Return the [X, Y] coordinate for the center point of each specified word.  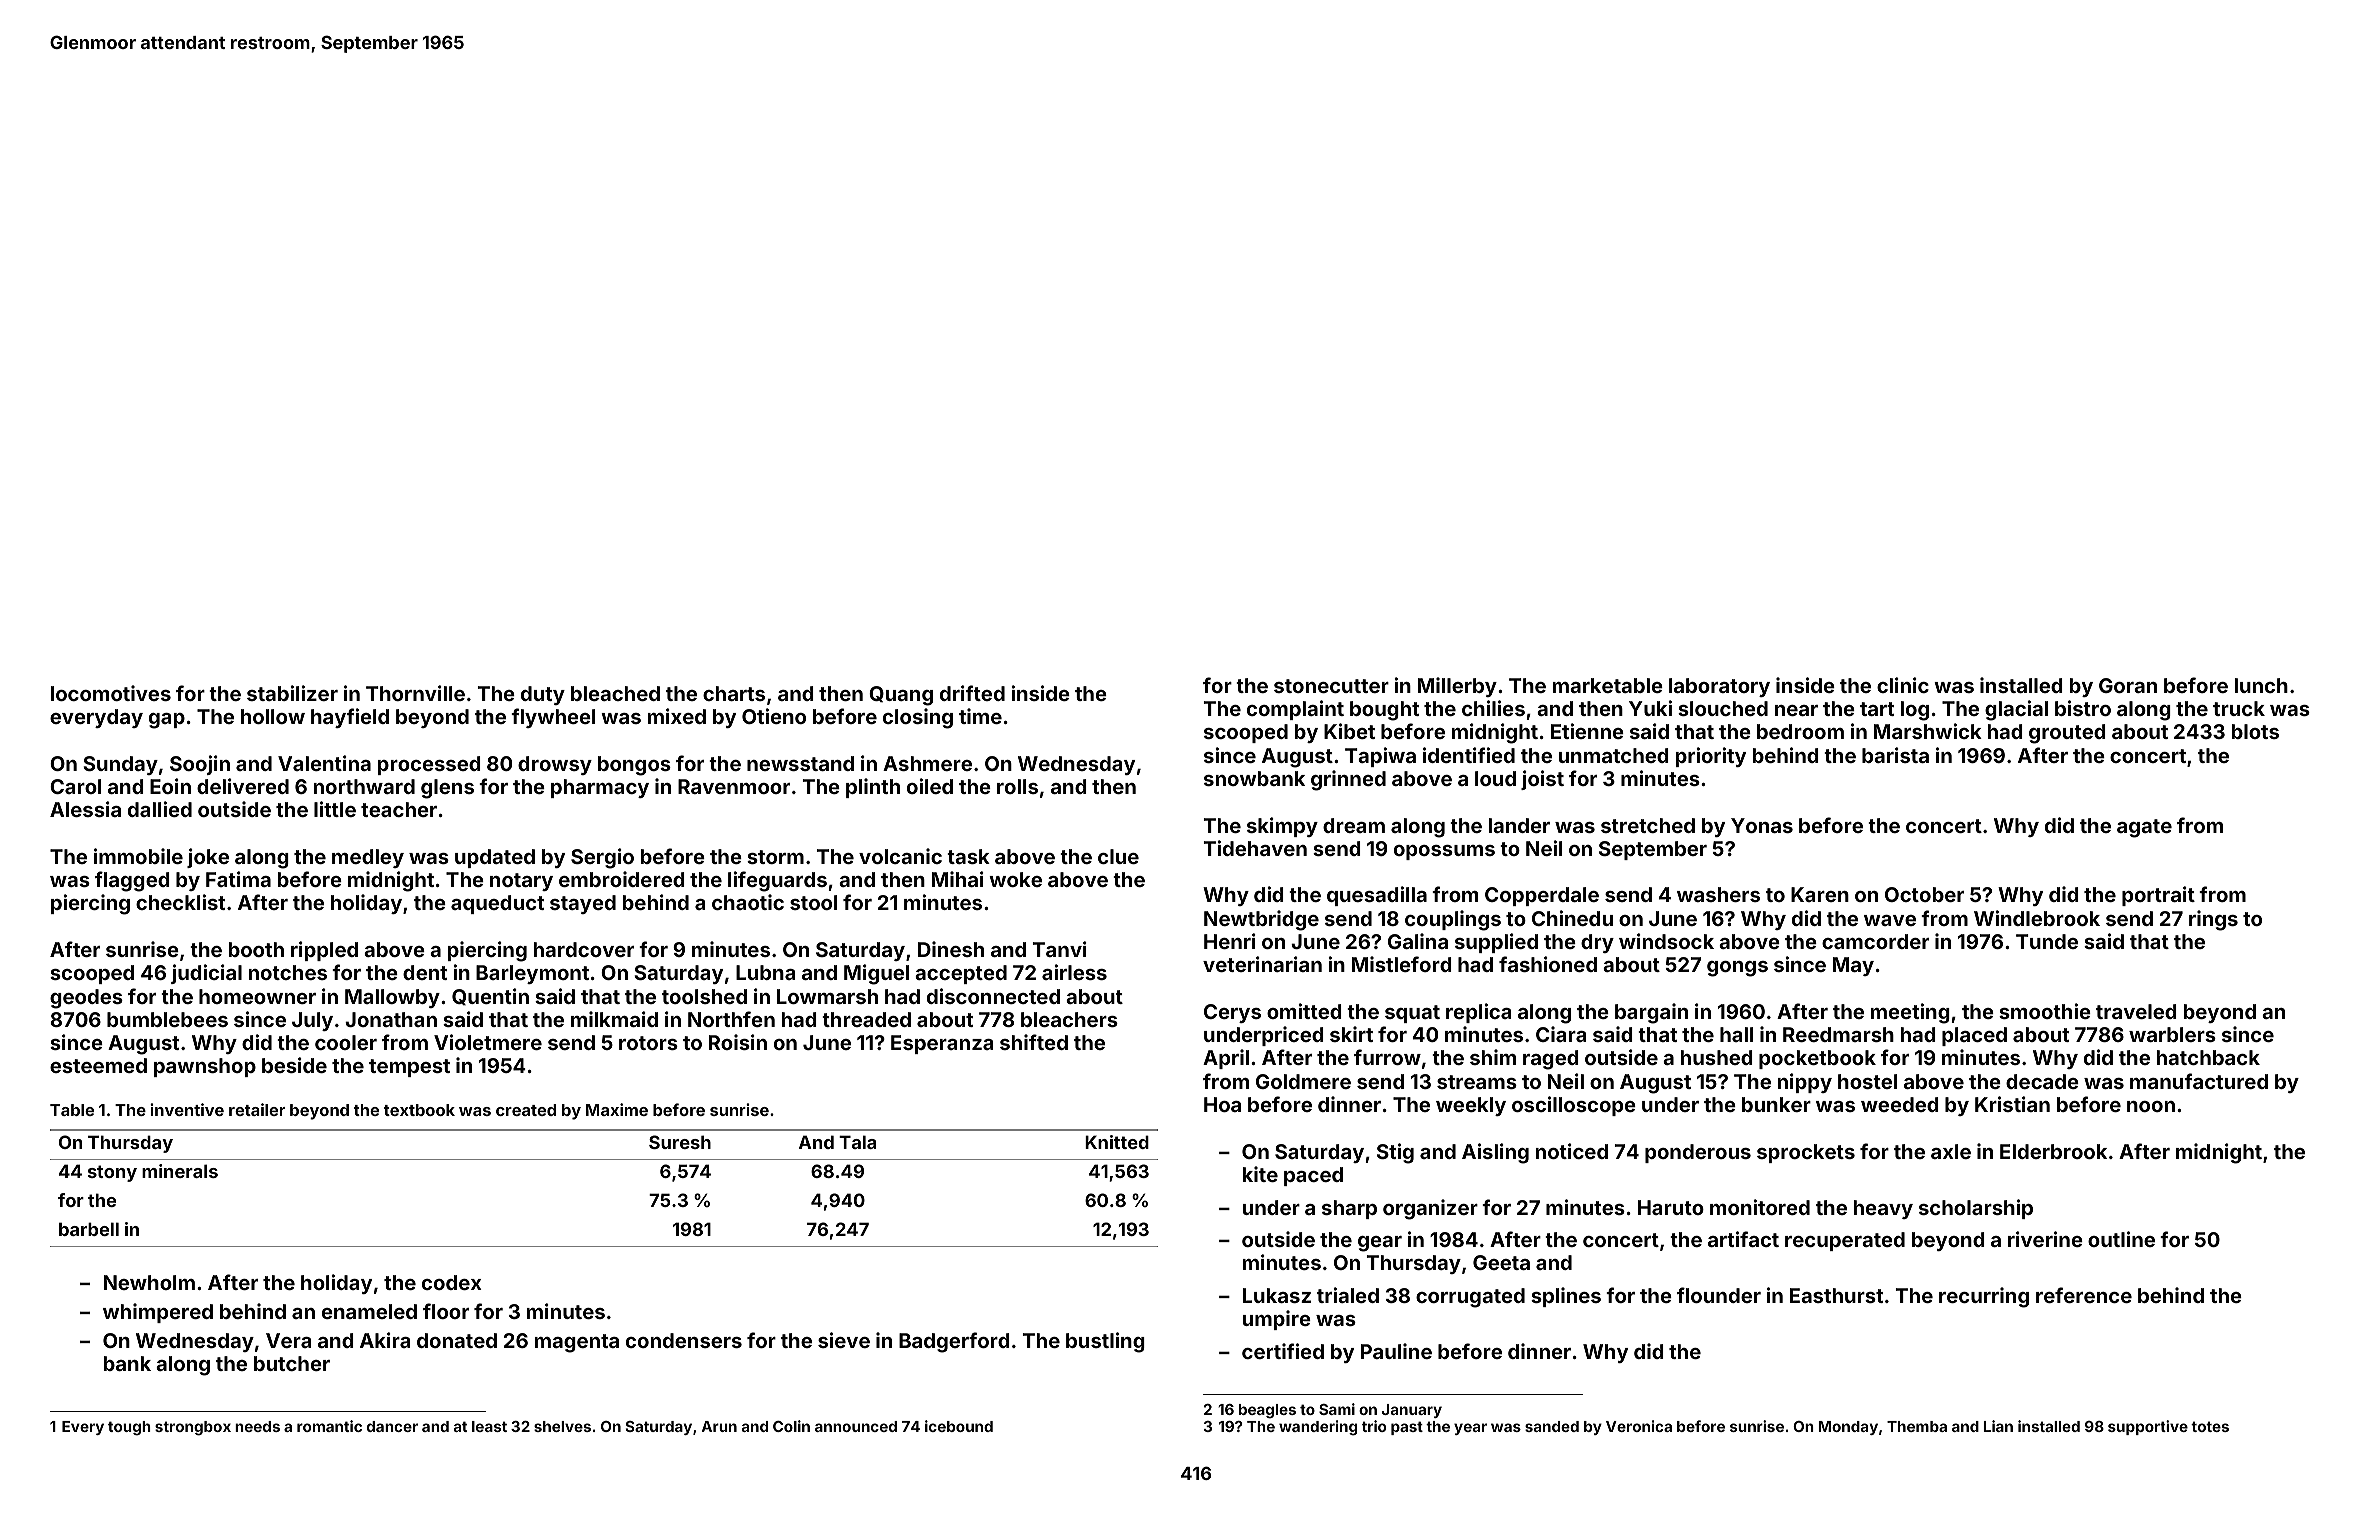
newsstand [800, 763]
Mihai [958, 879]
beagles [1267, 1411]
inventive [187, 1109]
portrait [2158, 896]
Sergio [602, 858]
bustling [1105, 1342]
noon [2151, 1106]
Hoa [1222, 1104]
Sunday [120, 765]
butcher [292, 1363]
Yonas [1762, 825]
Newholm [149, 1282]
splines [1566, 1297]
